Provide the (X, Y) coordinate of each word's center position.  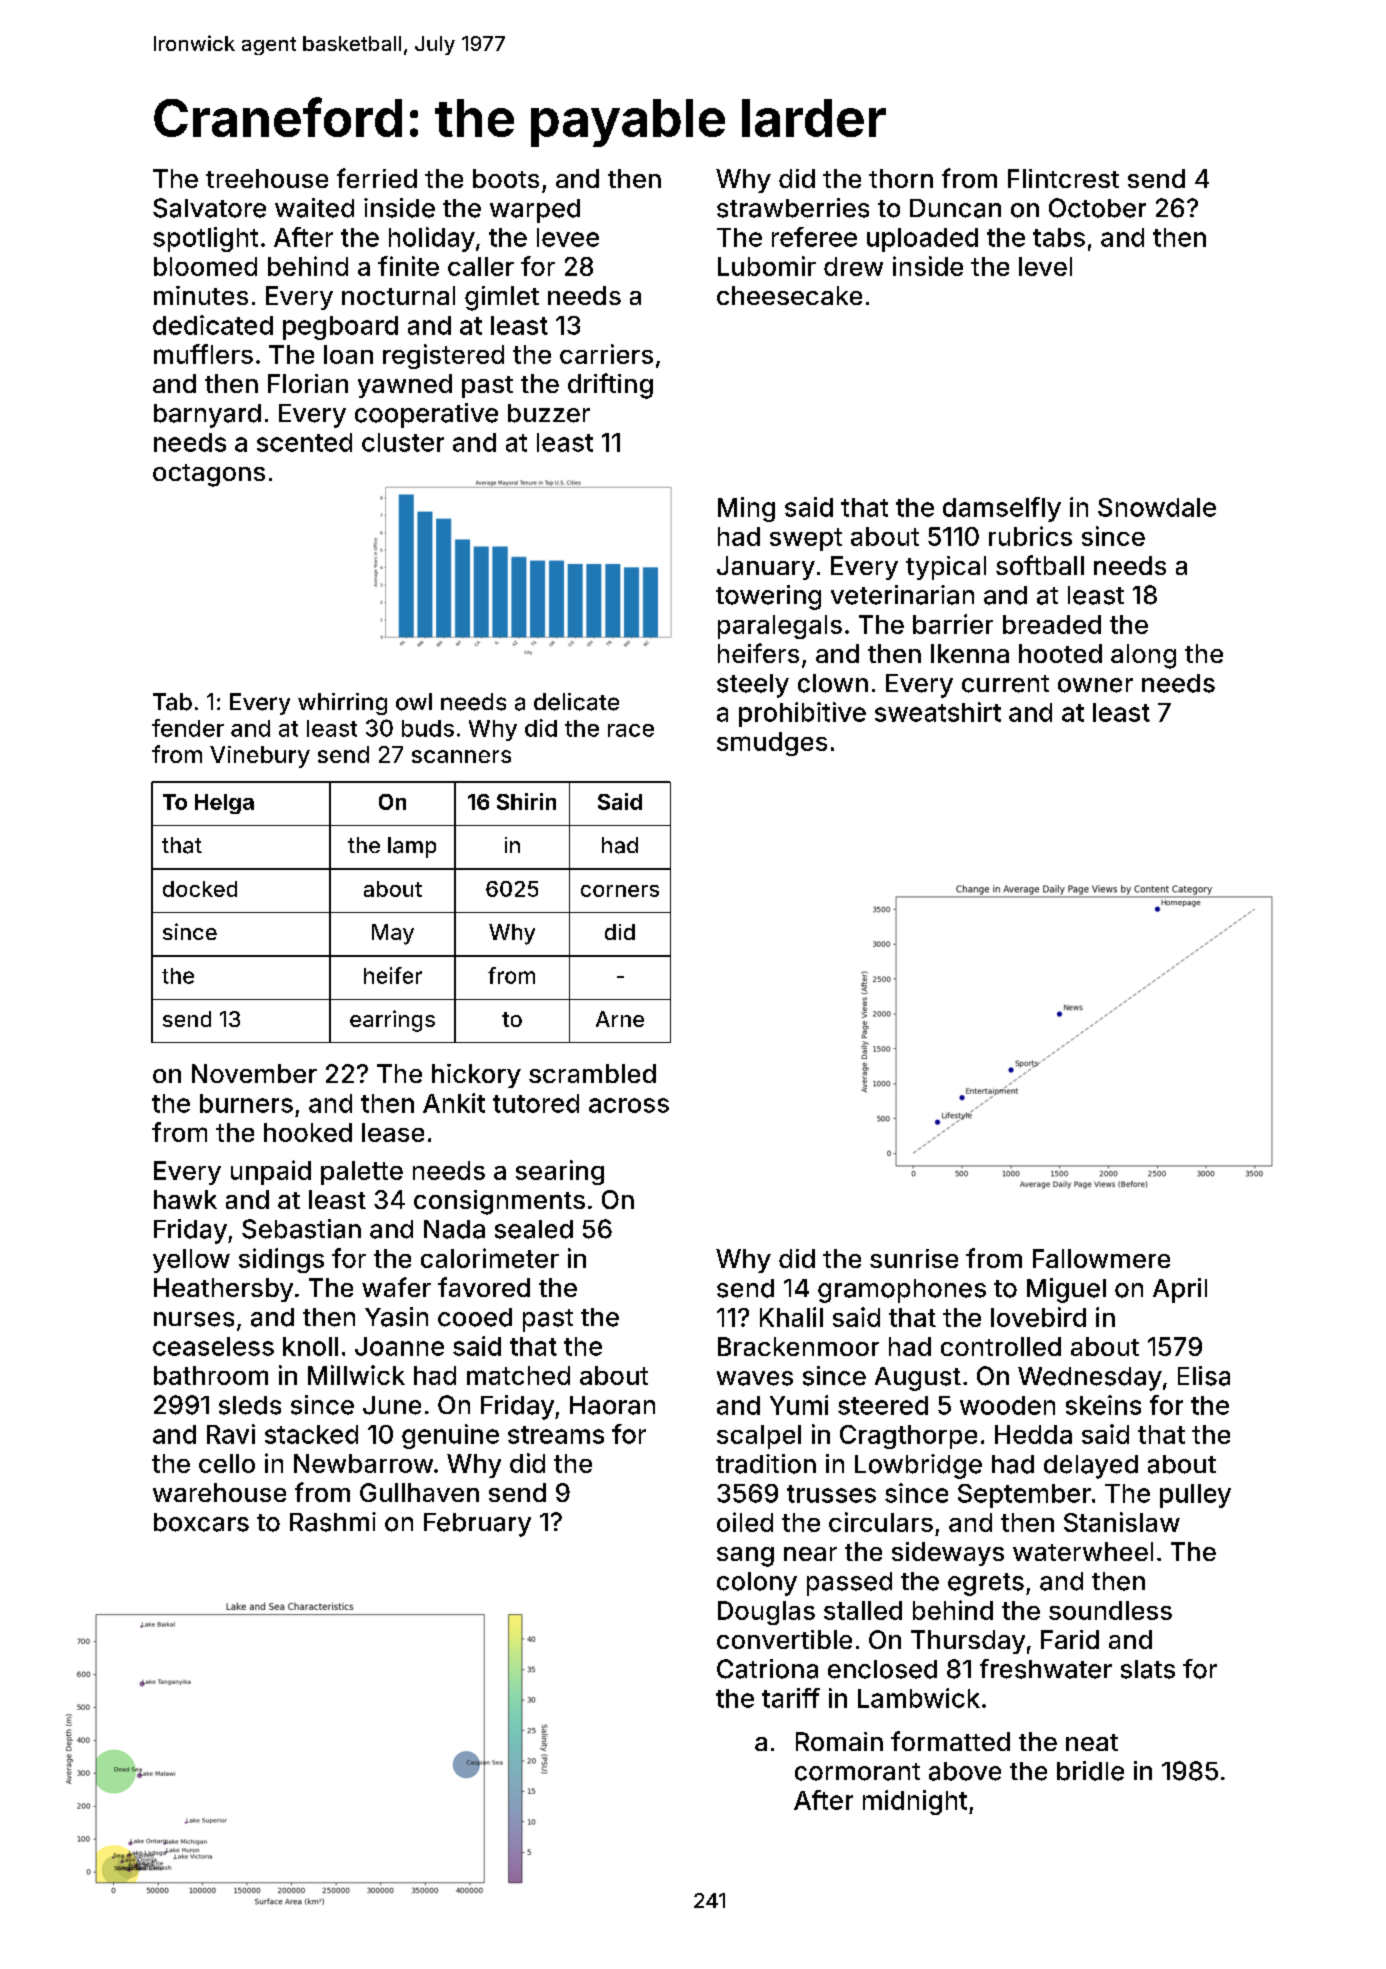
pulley (1195, 1496)
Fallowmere (1101, 1258)
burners (246, 1103)
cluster (403, 442)
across (629, 1105)
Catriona (767, 1669)
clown (833, 683)
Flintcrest (1063, 178)
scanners (461, 756)
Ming (746, 509)
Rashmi (333, 1522)
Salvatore (209, 208)
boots (506, 178)
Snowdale (1157, 507)
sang (745, 1557)
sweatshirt (938, 712)
